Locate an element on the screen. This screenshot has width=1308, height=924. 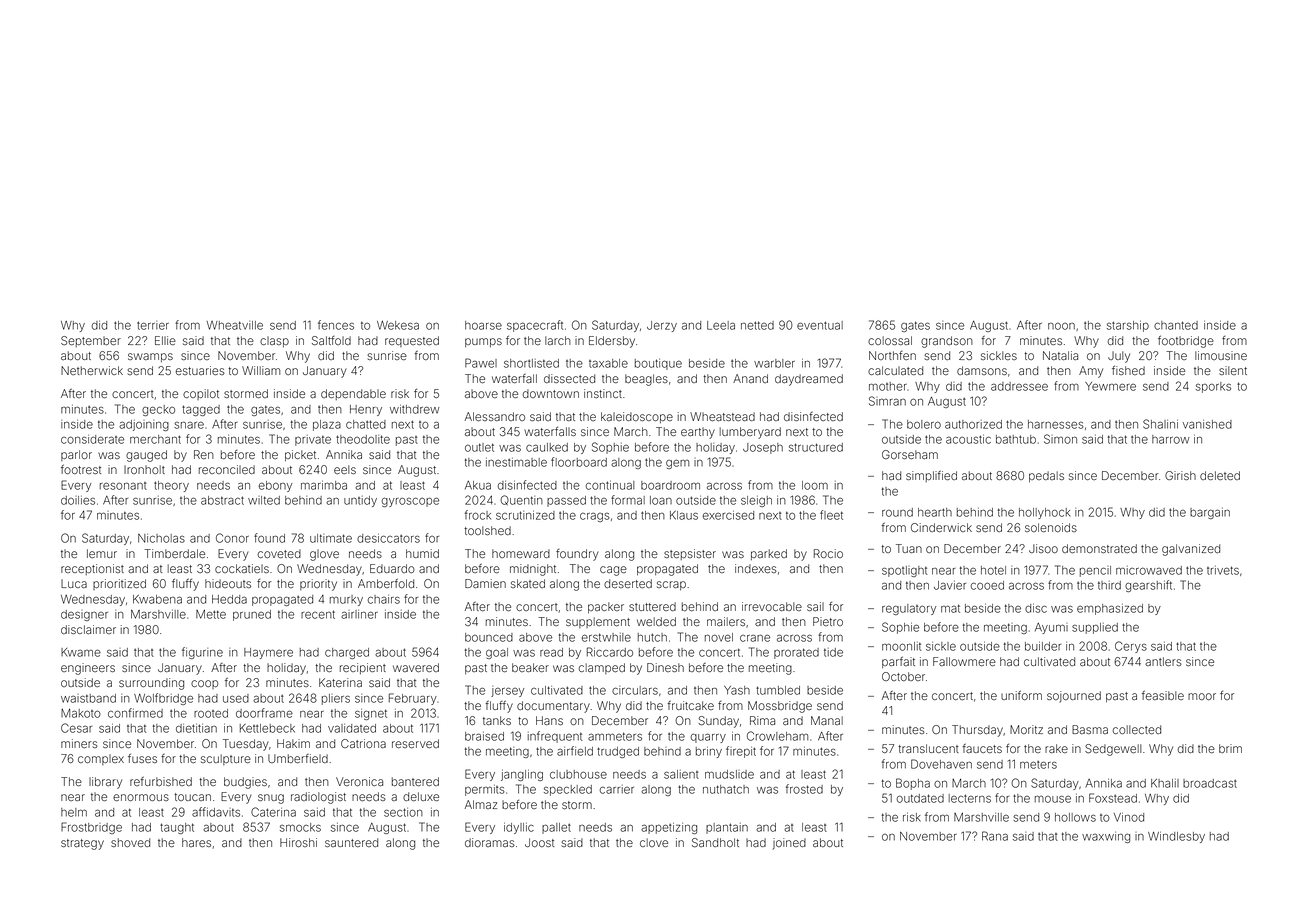
beaker is located at coordinates (530, 667).
